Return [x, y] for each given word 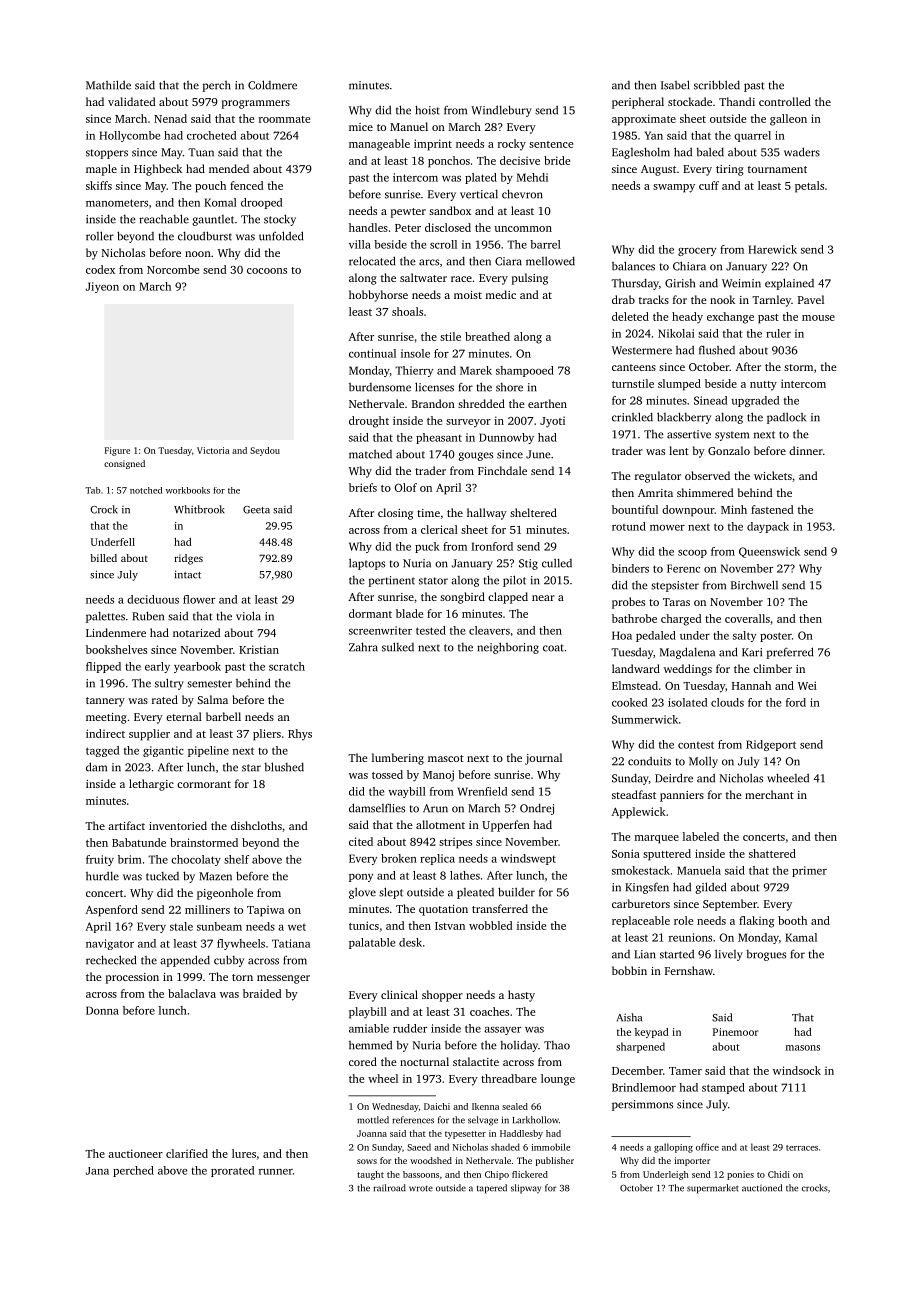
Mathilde [108, 85]
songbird [462, 598]
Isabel [675, 85]
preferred [790, 653]
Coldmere [272, 85]
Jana [97, 1171]
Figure [117, 451]
